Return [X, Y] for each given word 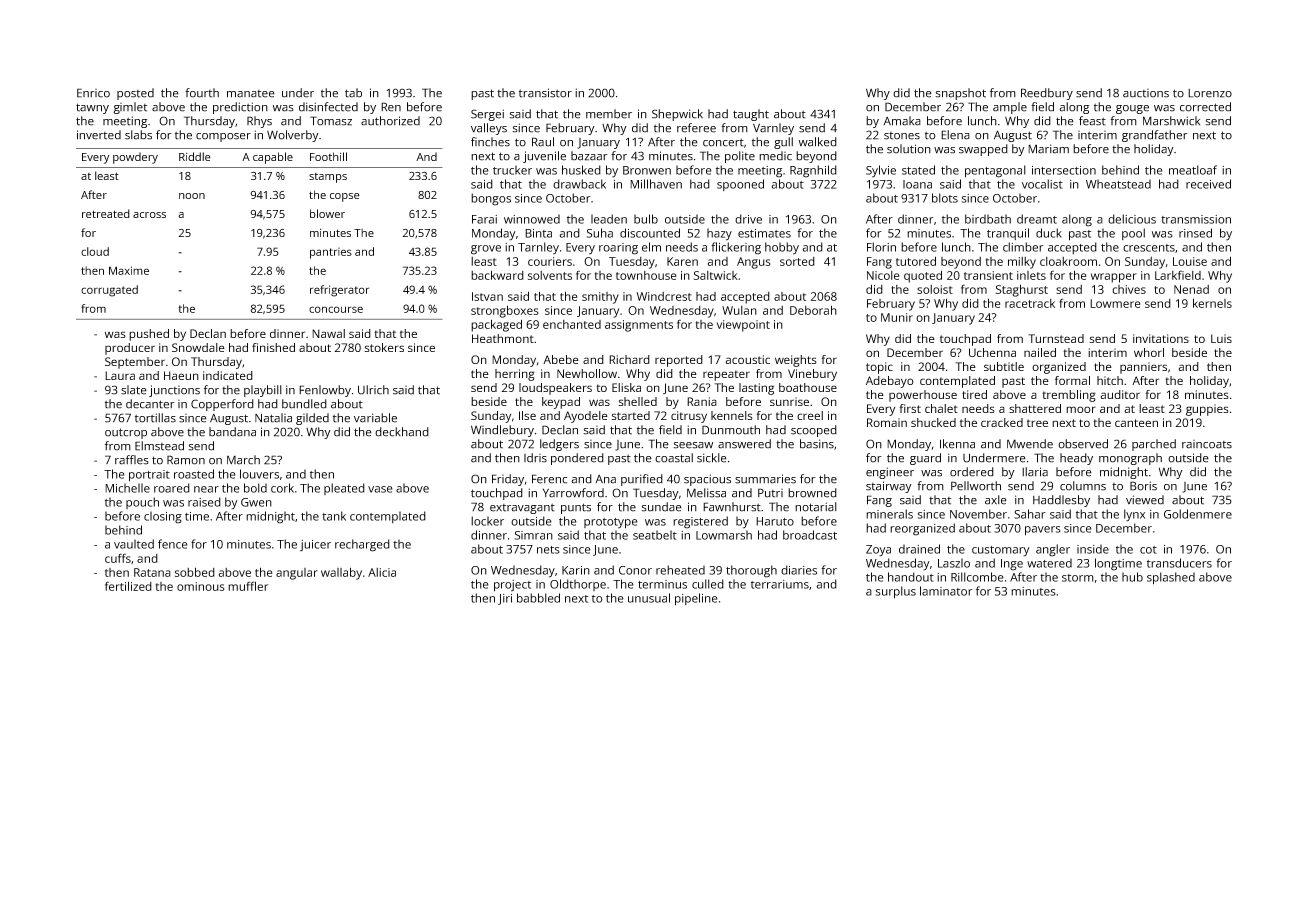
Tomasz [331, 121]
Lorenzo [1210, 93]
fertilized [128, 586]
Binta [538, 233]
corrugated [109, 291]
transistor [545, 93]
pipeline [696, 599]
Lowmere [1115, 303]
